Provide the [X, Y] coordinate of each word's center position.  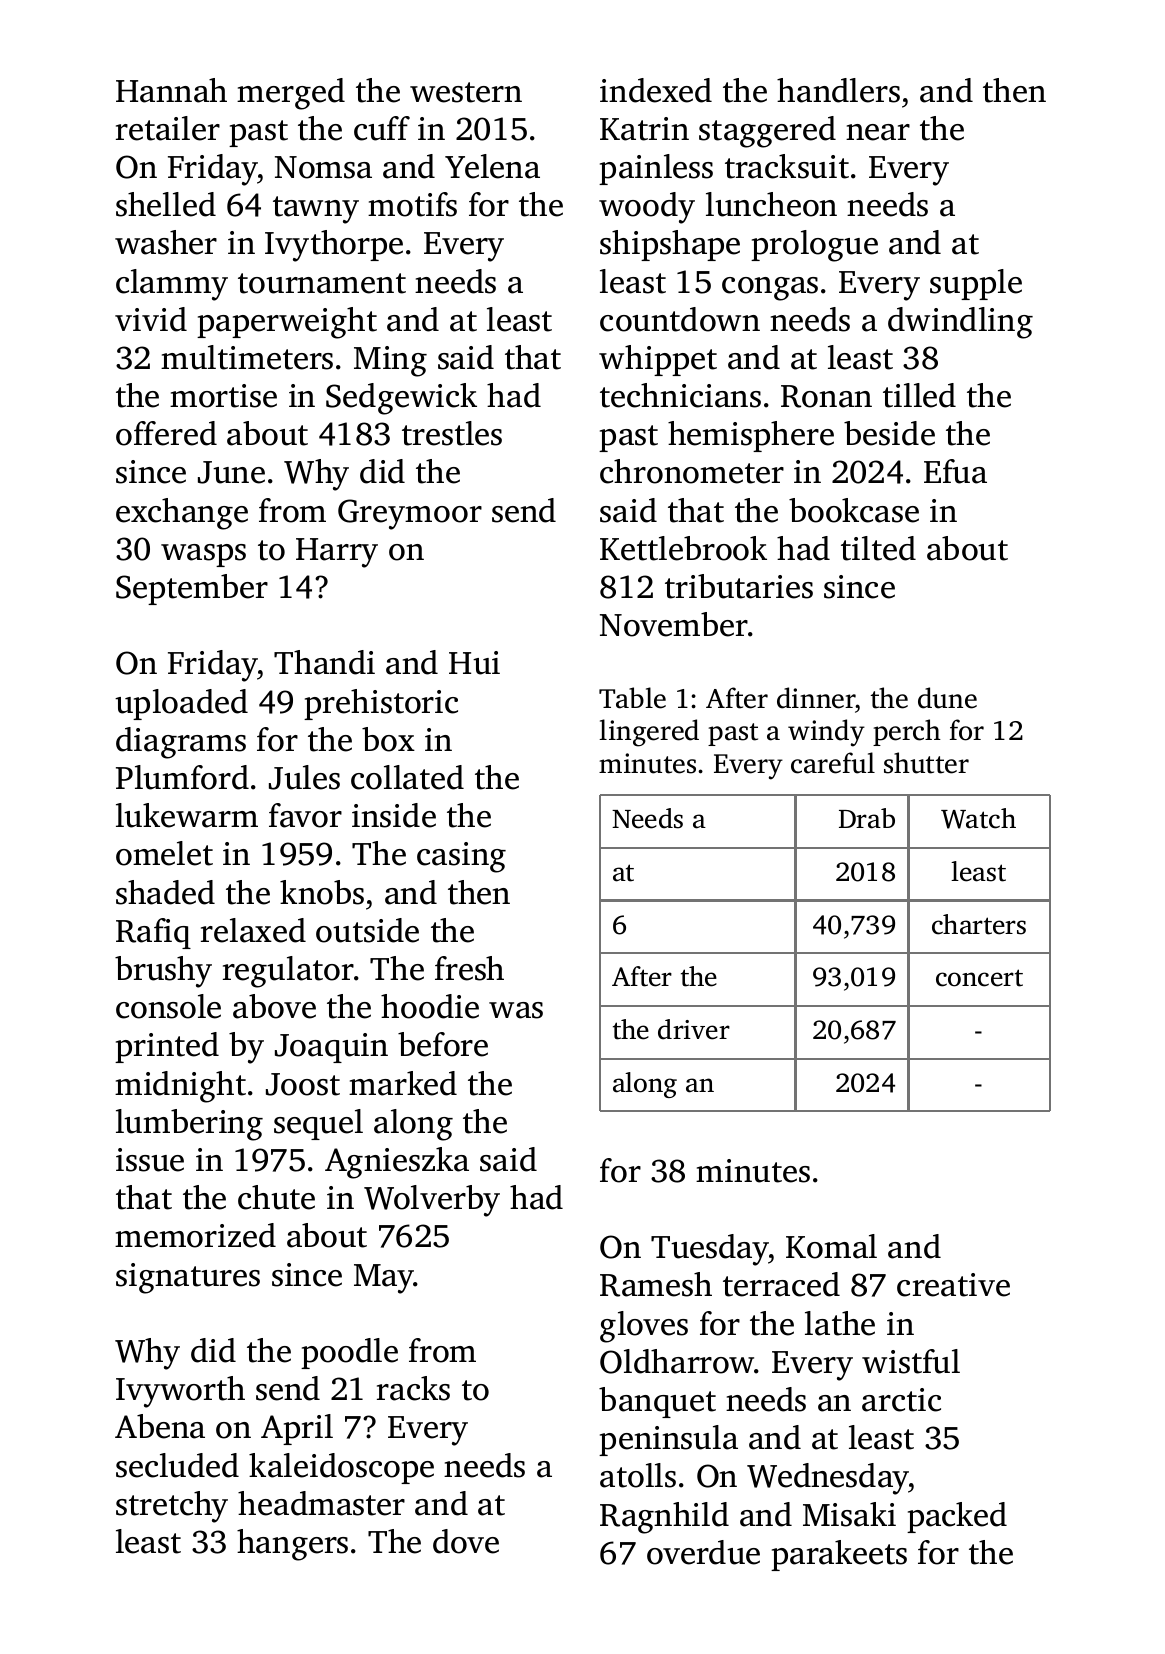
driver [694, 1029]
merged [291, 94]
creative [953, 1285]
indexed [656, 90]
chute [276, 1197]
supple [976, 284]
